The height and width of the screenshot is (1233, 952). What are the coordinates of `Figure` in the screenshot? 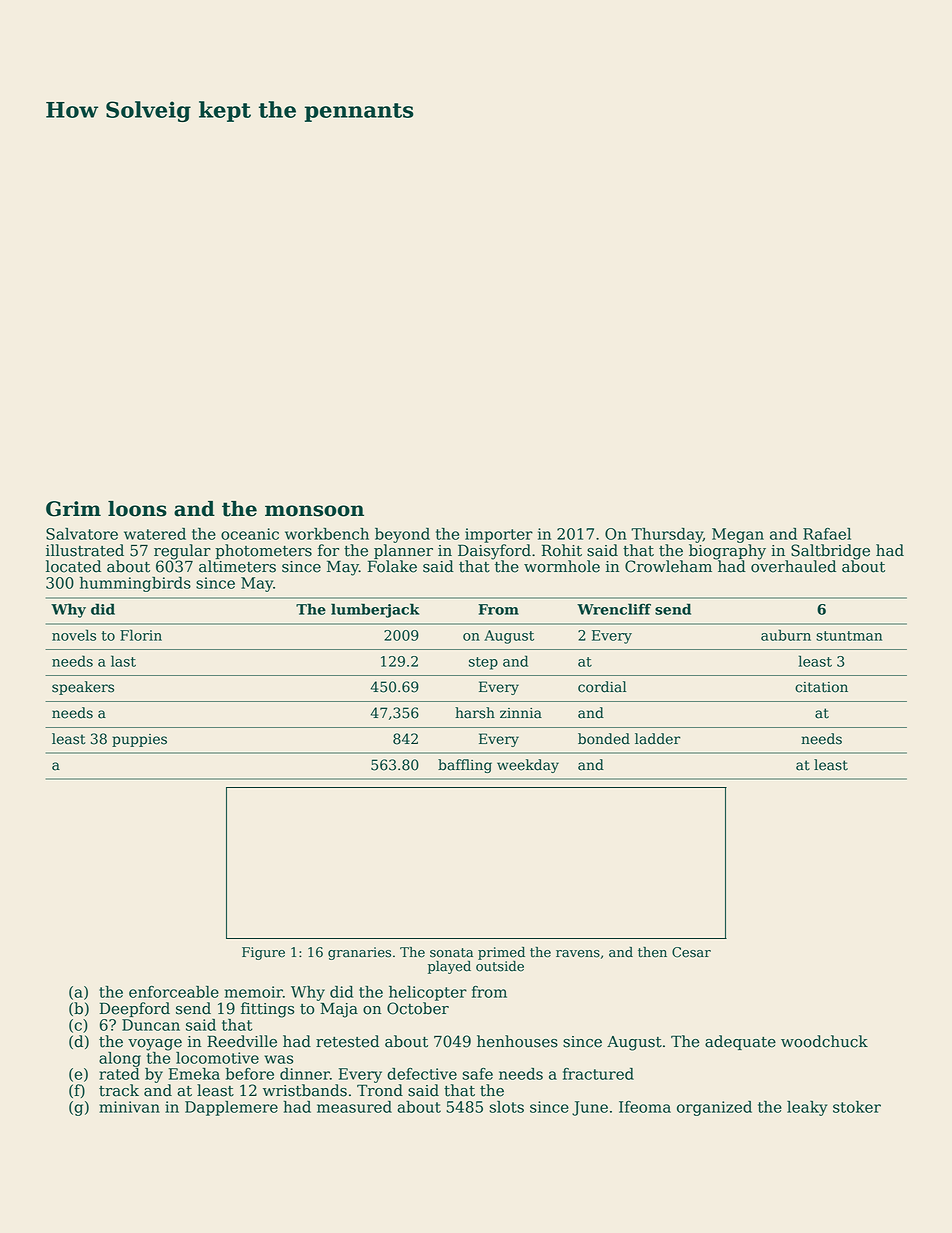 It's located at (263, 953).
